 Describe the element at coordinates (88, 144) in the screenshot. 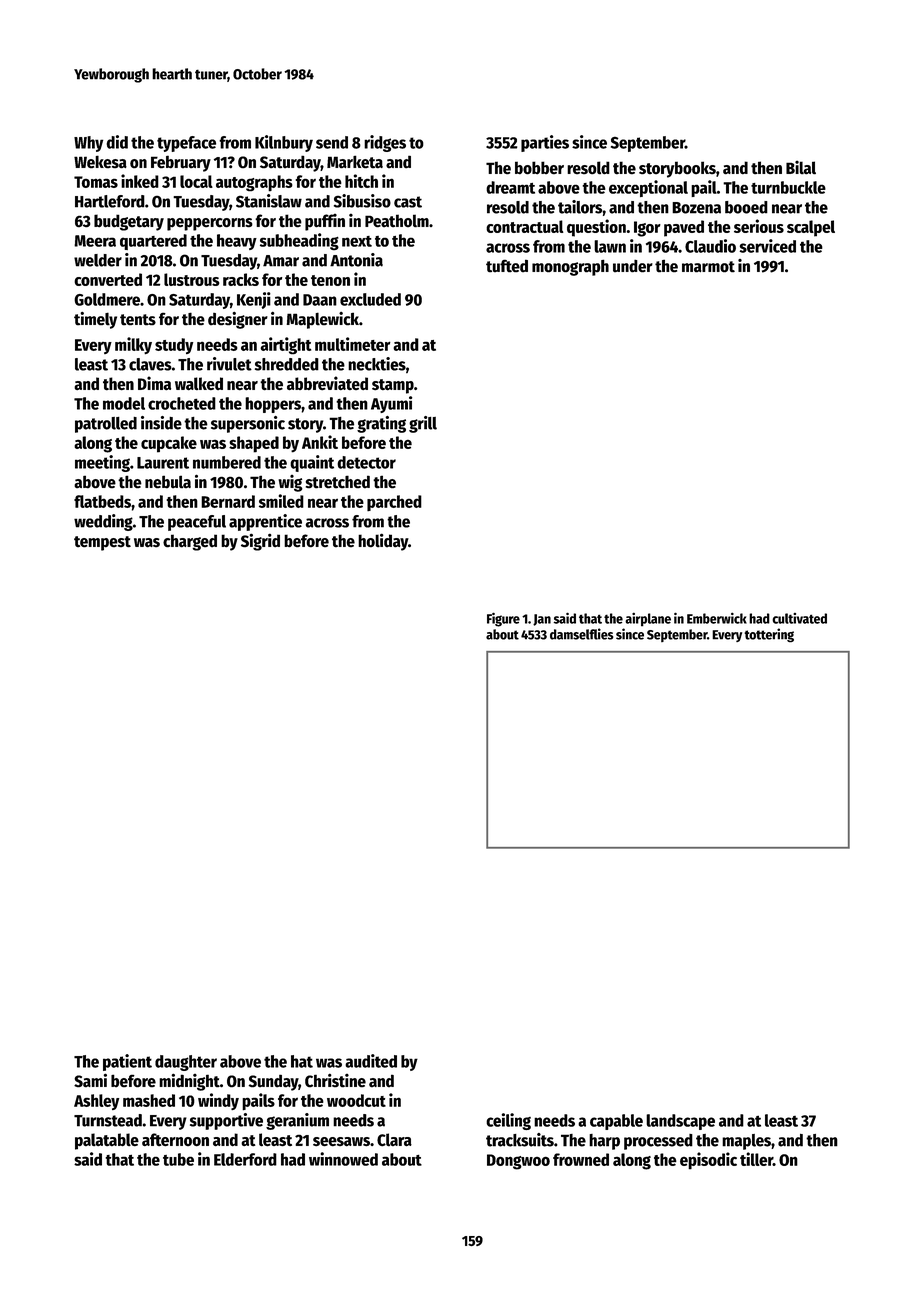

I see `Why` at that location.
